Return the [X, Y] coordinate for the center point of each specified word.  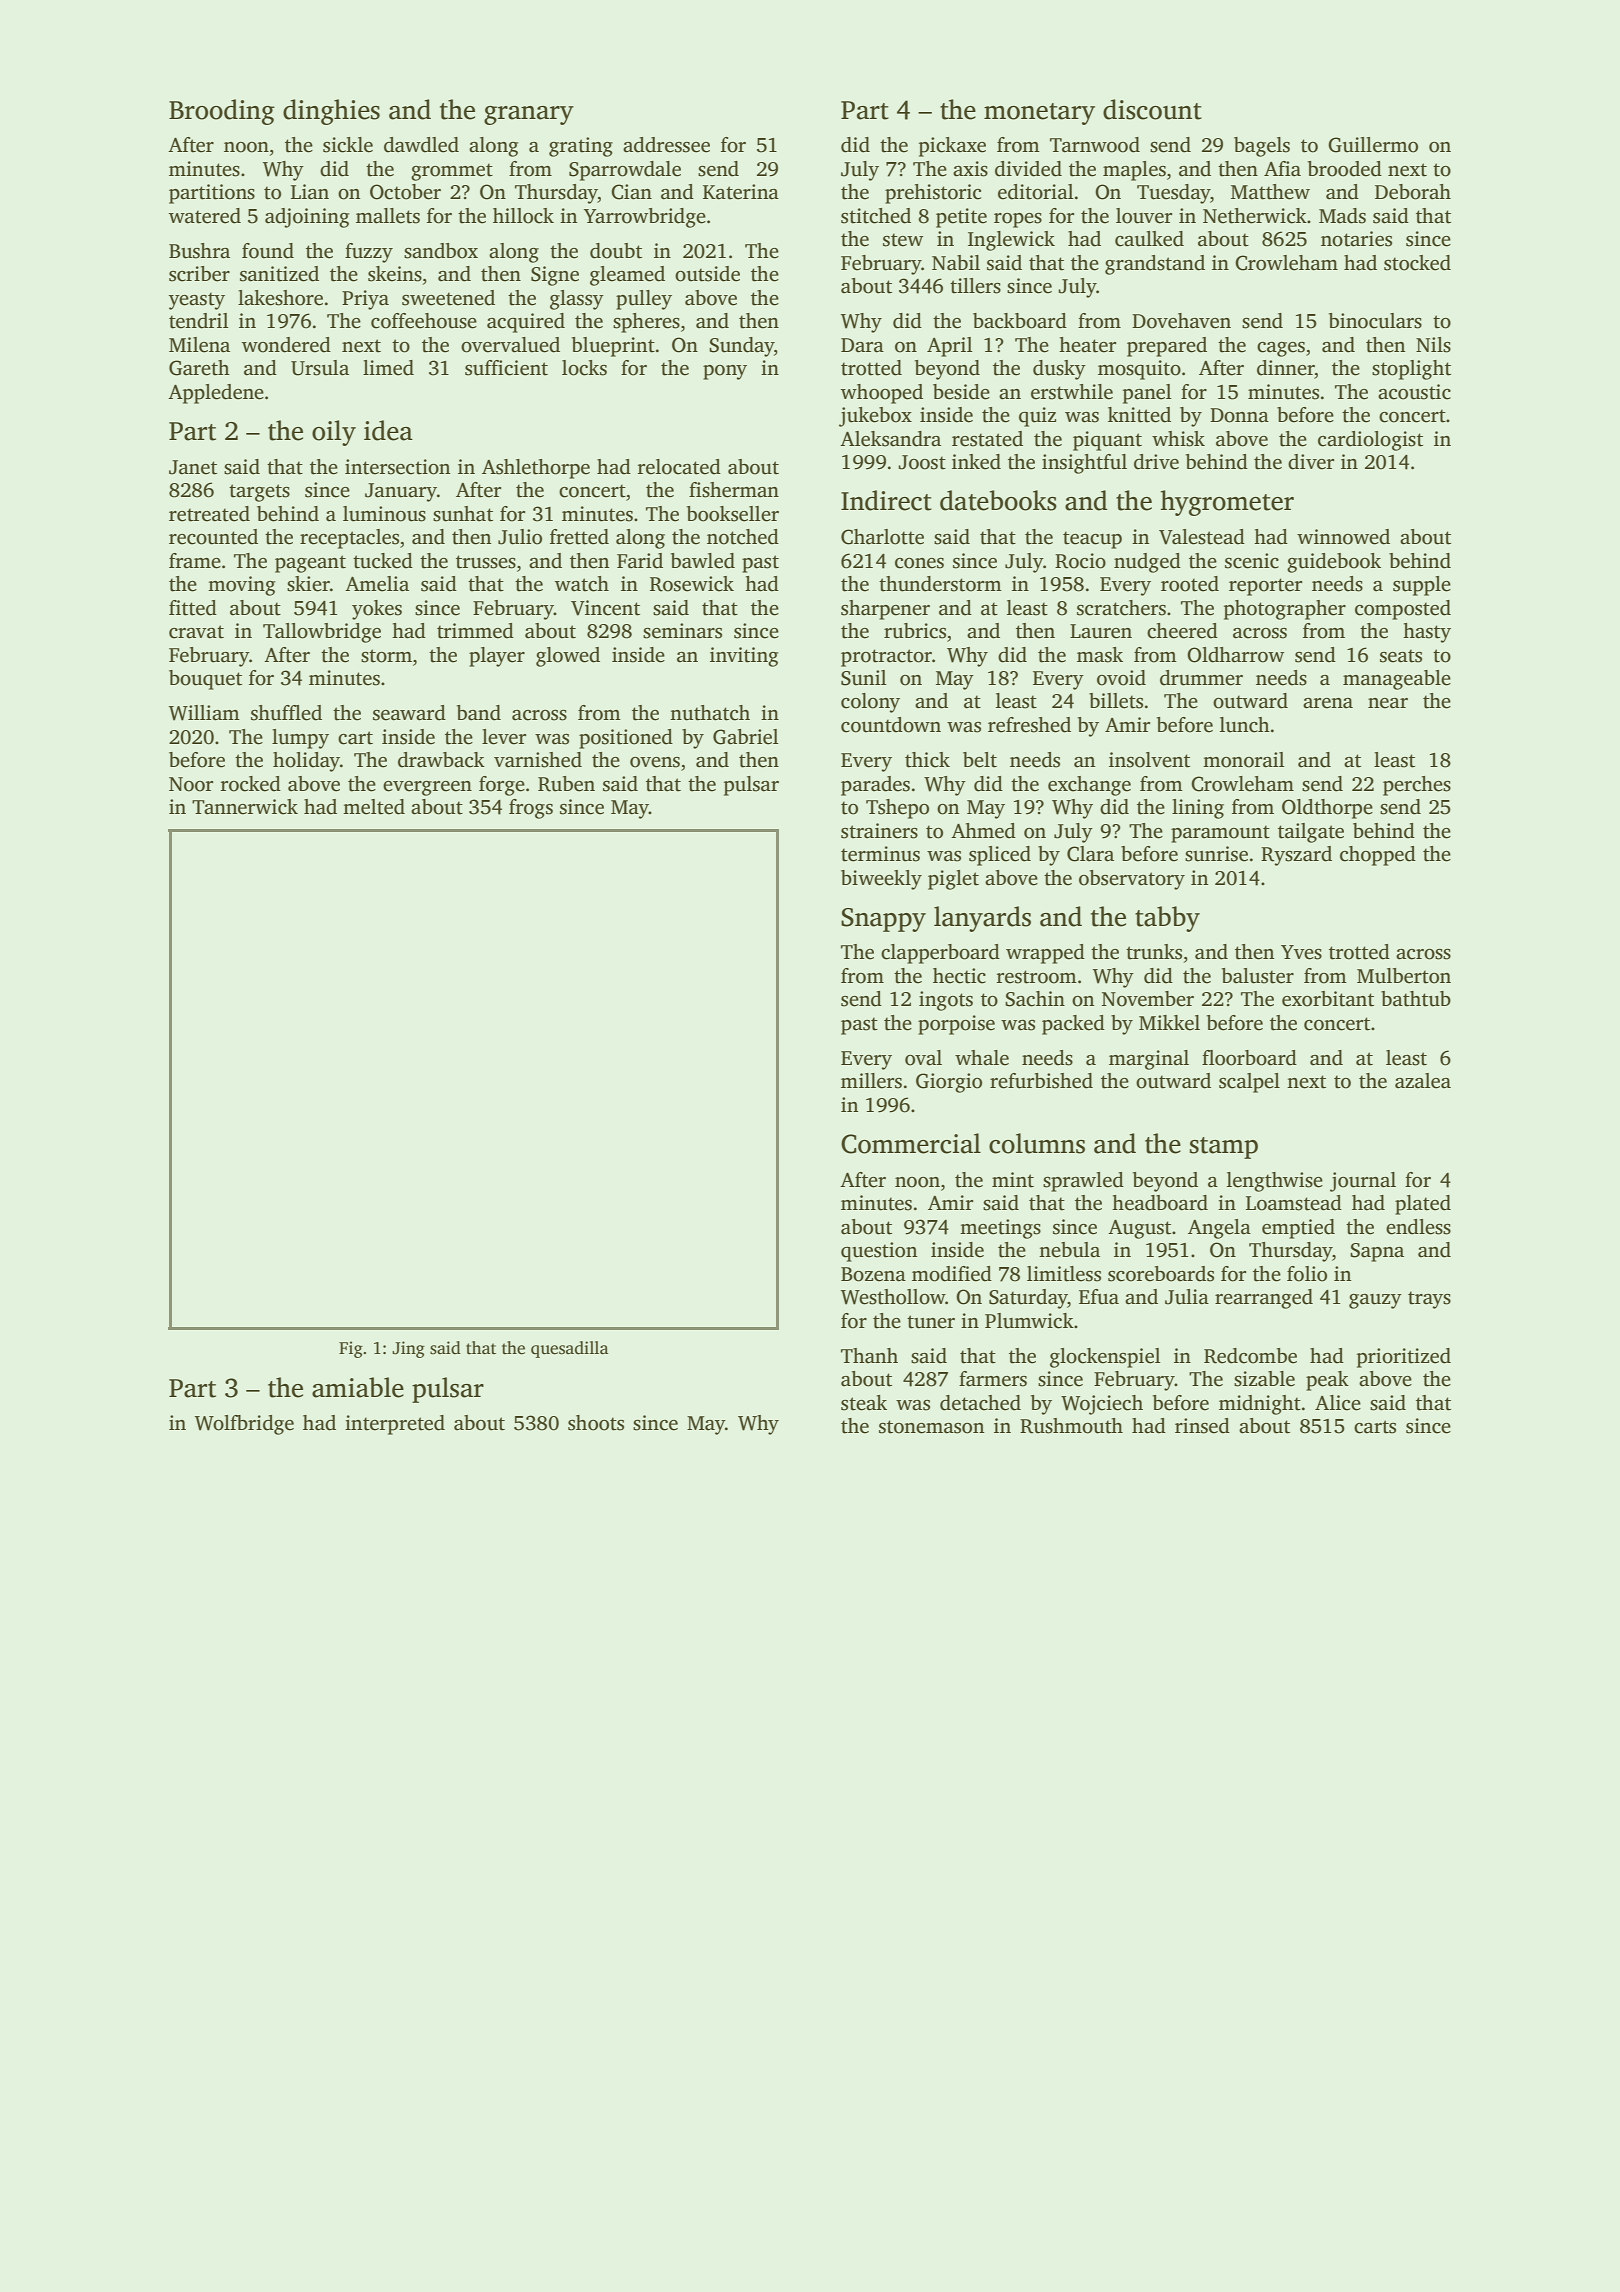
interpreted [395, 1425]
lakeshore [280, 298]
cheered [1182, 631]
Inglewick [1011, 241]
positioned [626, 739]
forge [502, 786]
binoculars [1375, 321]
